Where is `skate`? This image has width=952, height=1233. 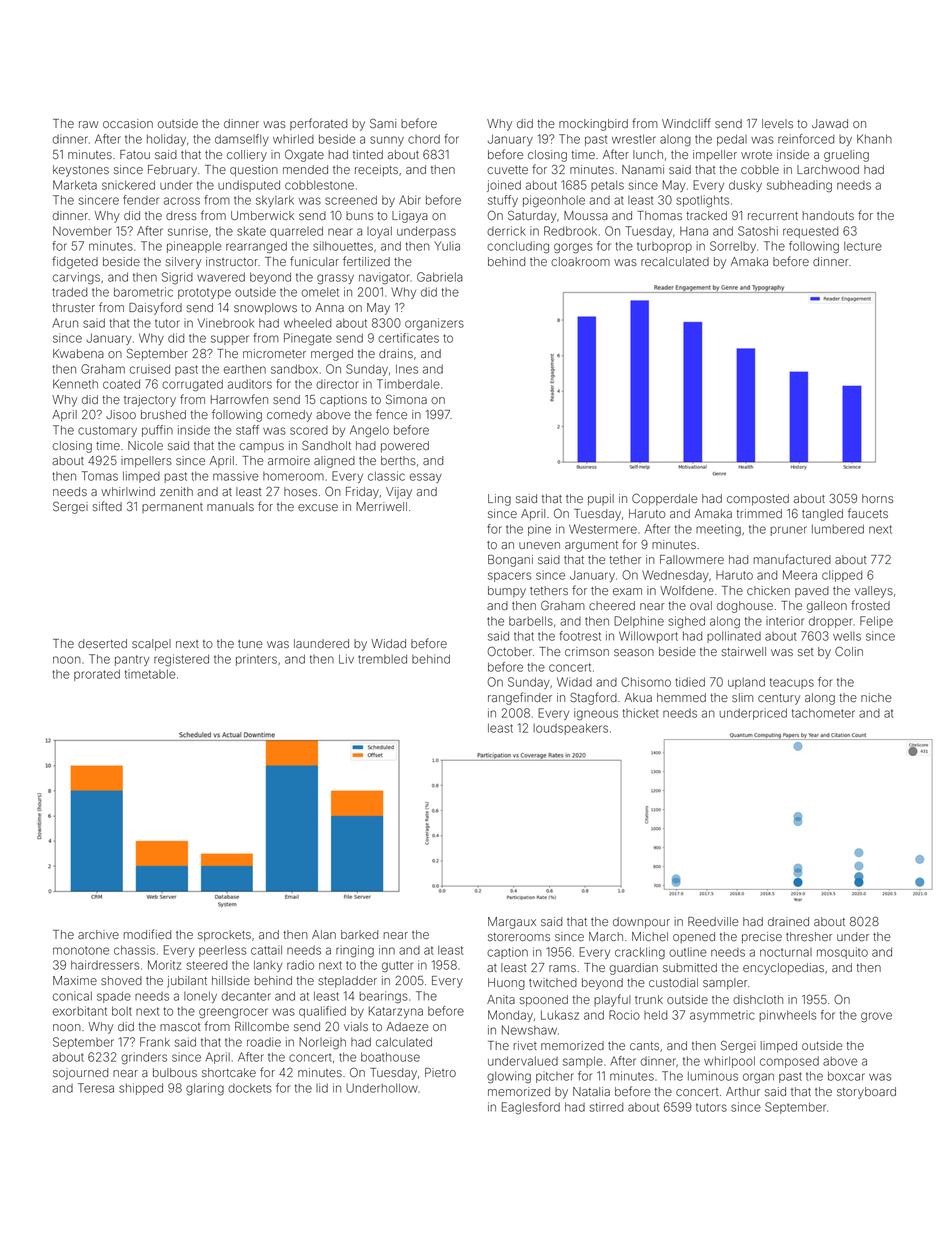 skate is located at coordinates (251, 231).
